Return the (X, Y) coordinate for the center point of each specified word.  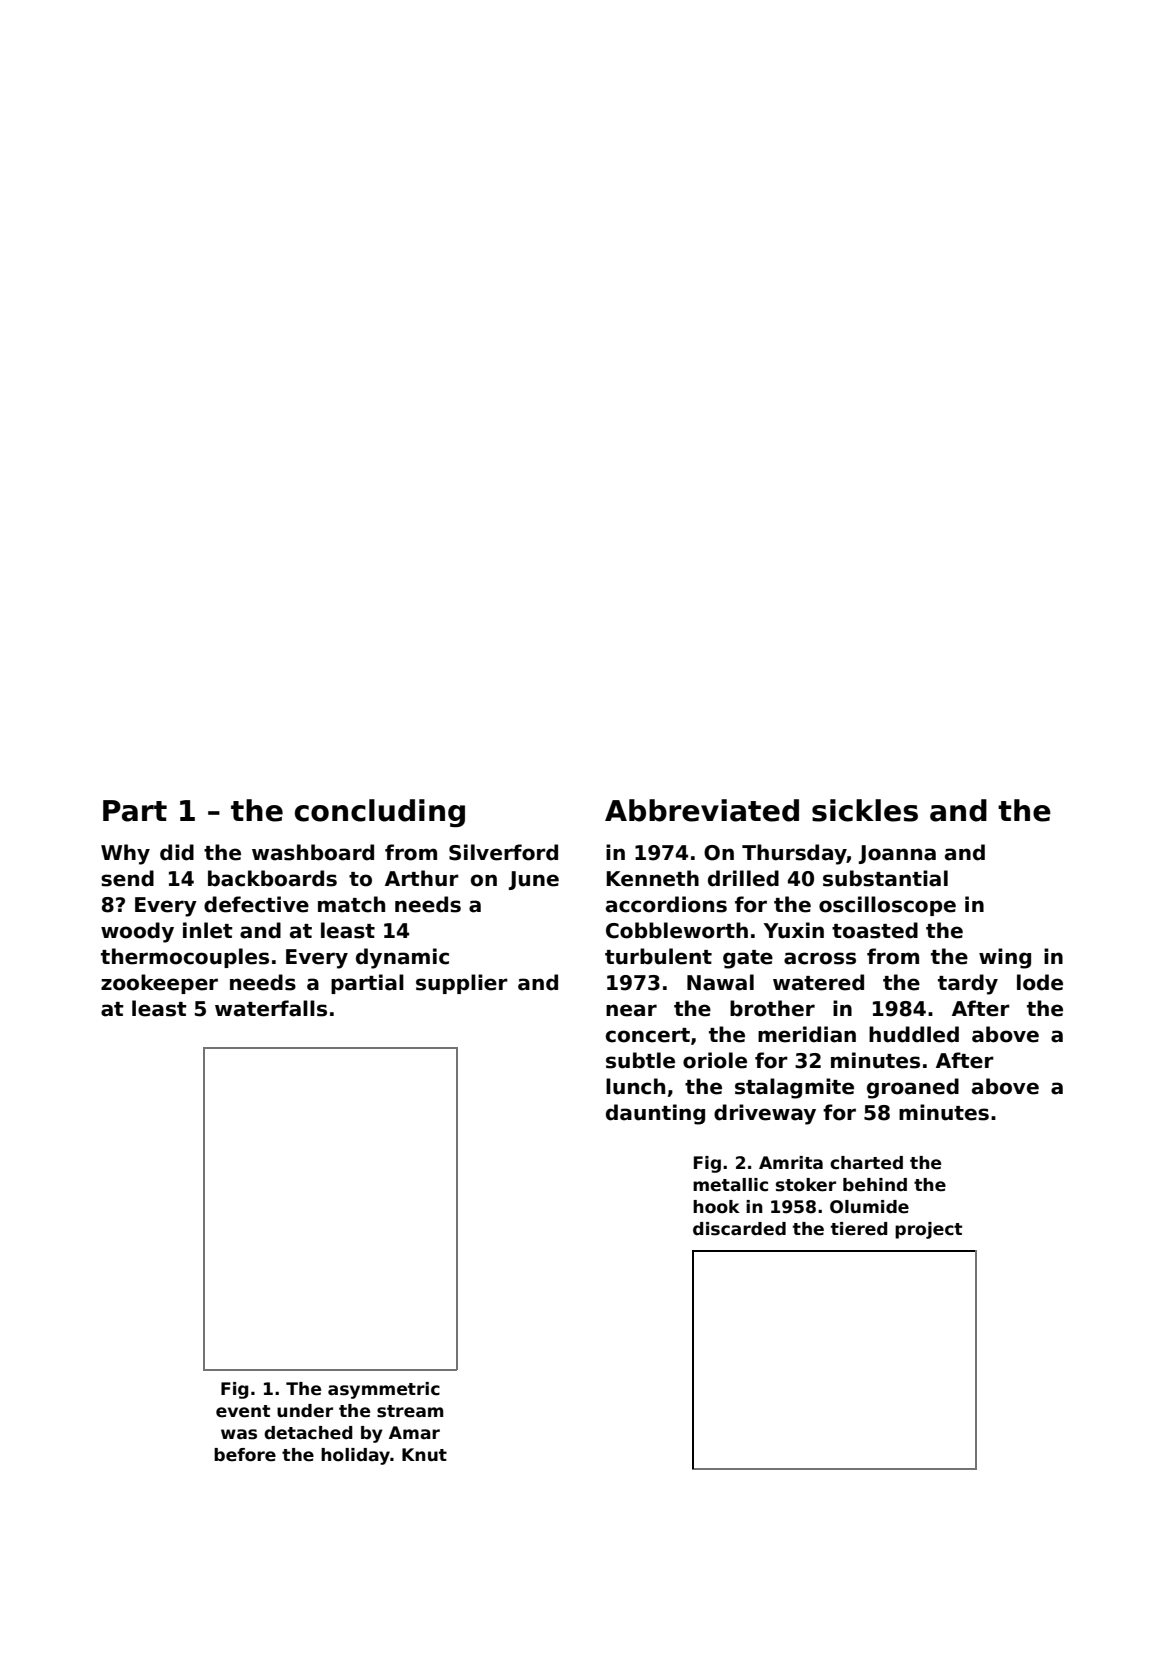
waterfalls (271, 1008)
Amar (414, 1432)
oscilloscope (887, 906)
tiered (859, 1229)
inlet (208, 930)
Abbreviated (702, 810)
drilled (743, 878)
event (243, 1411)
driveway (765, 1114)
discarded (739, 1229)
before (245, 1455)
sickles (865, 810)
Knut (424, 1455)
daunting (655, 1114)
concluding (380, 813)
